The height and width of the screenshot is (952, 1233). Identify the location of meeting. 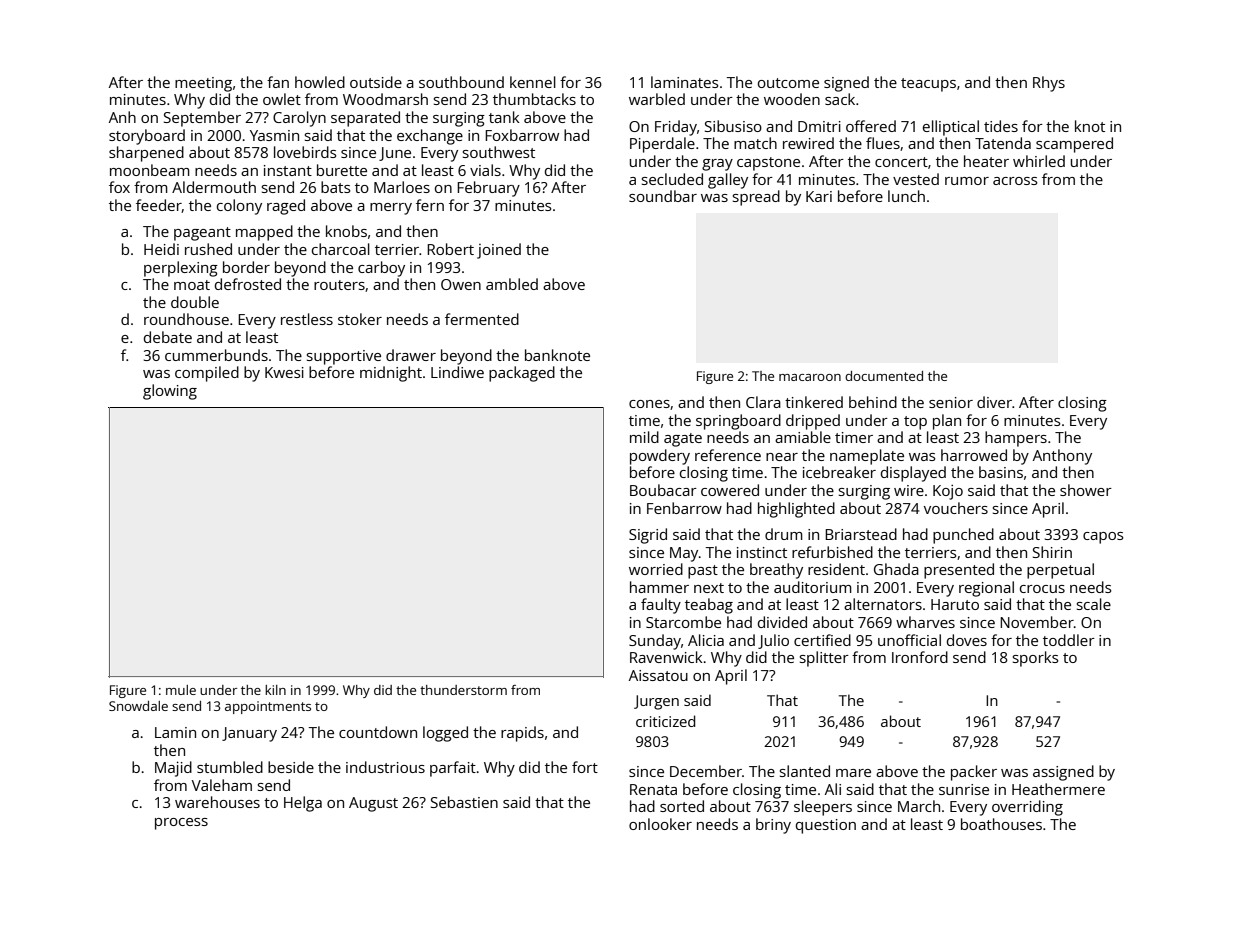
(203, 84).
